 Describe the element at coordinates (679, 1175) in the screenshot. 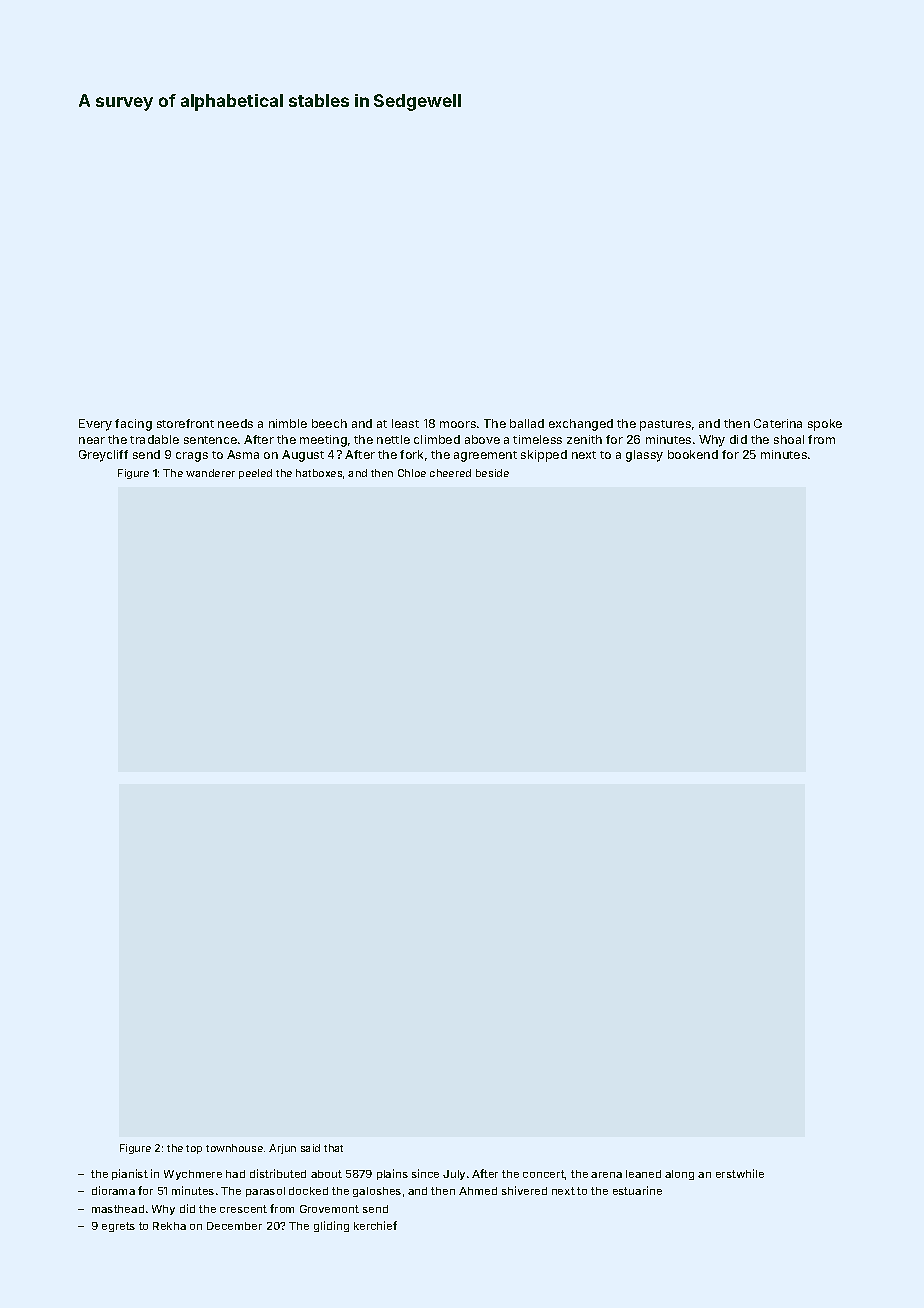

I see `along` at that location.
